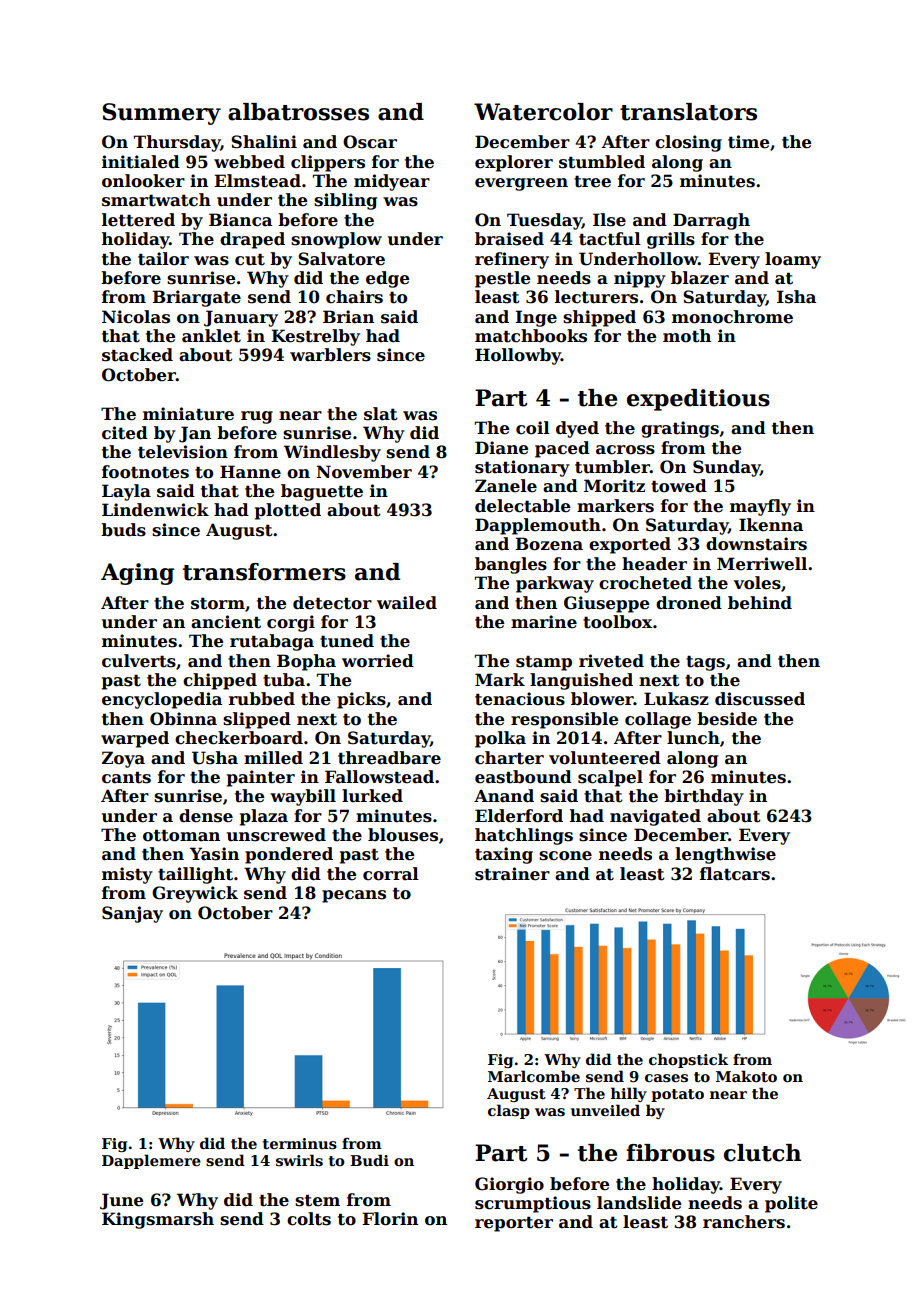  What do you see at coordinates (369, 1160) in the page?
I see `Budi` at bounding box center [369, 1160].
